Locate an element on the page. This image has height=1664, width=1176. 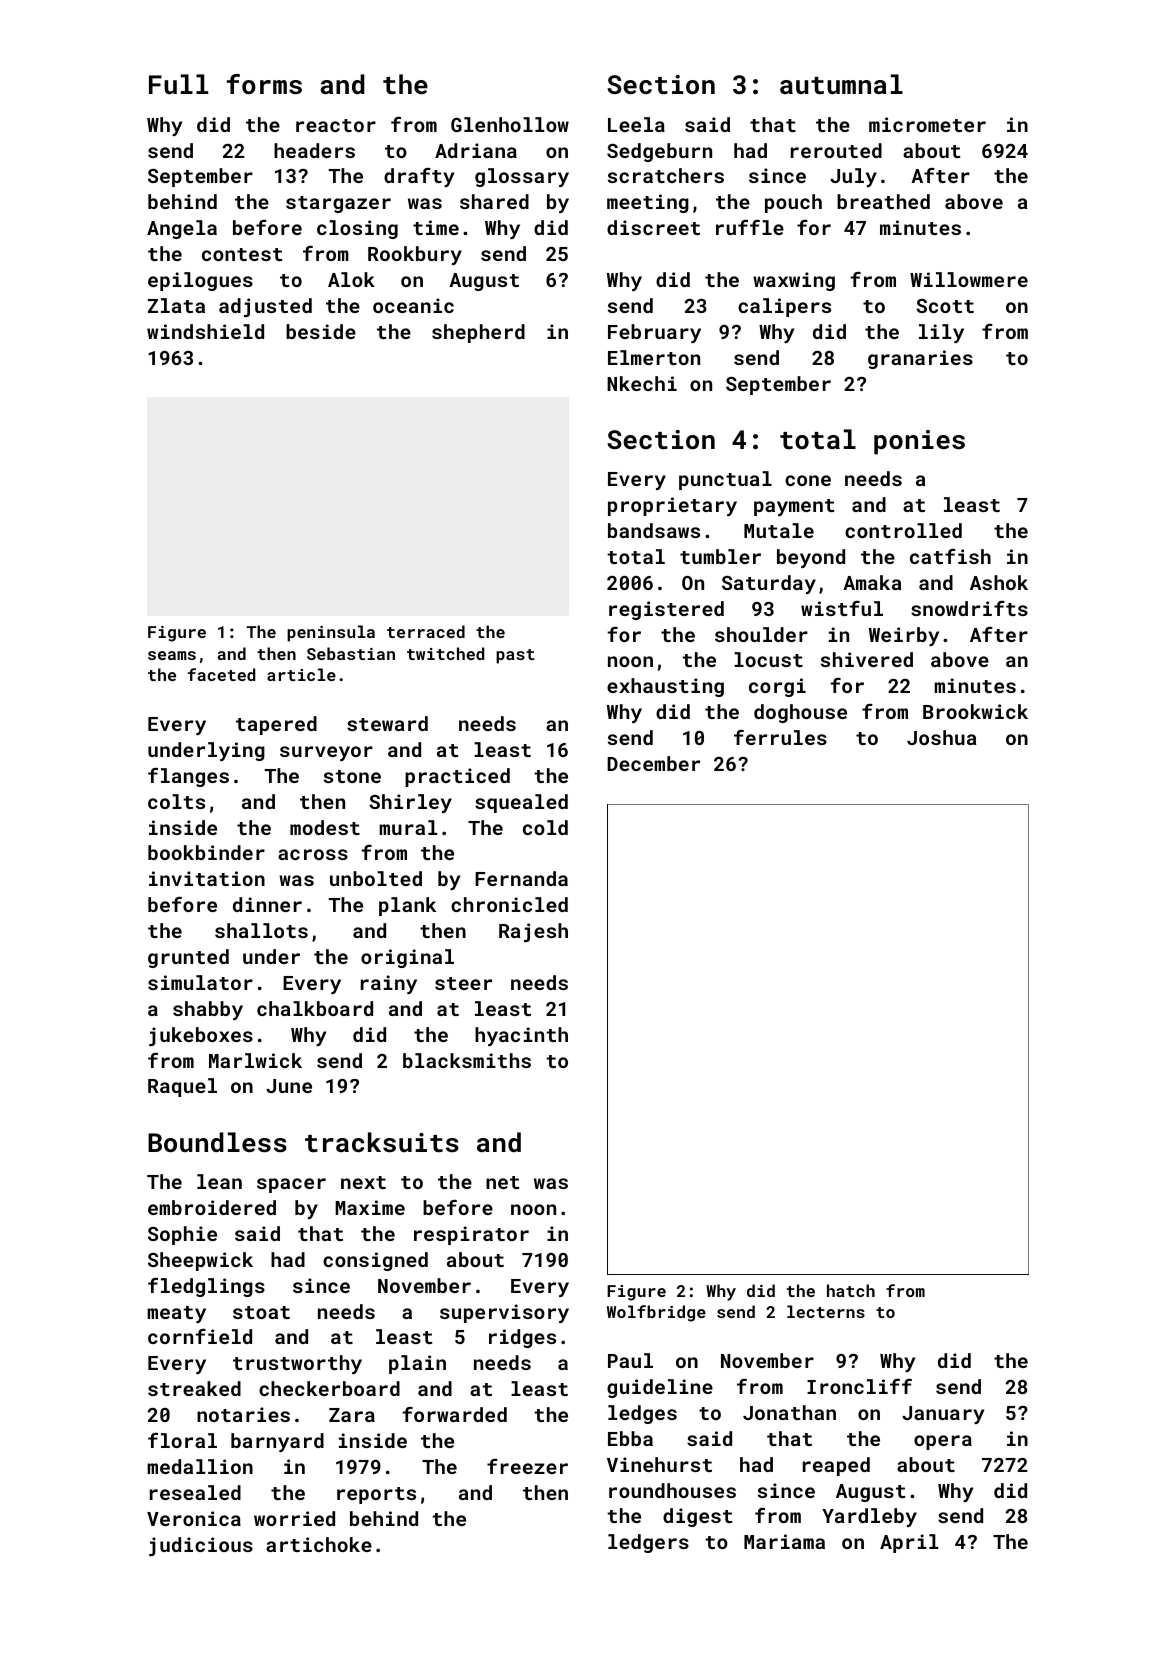
stoat is located at coordinates (261, 1312).
